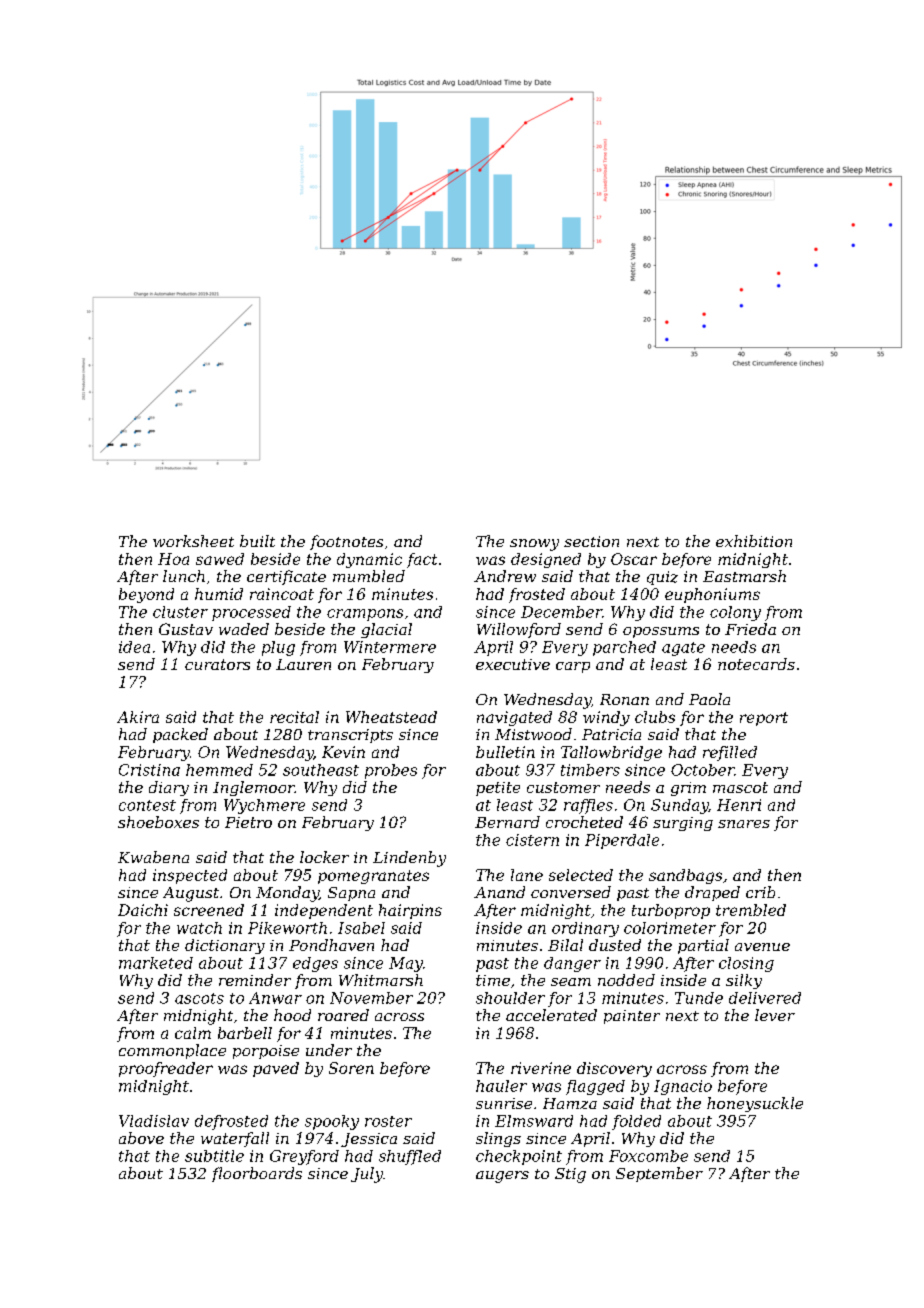  I want to click on Soren, so click(351, 1068).
